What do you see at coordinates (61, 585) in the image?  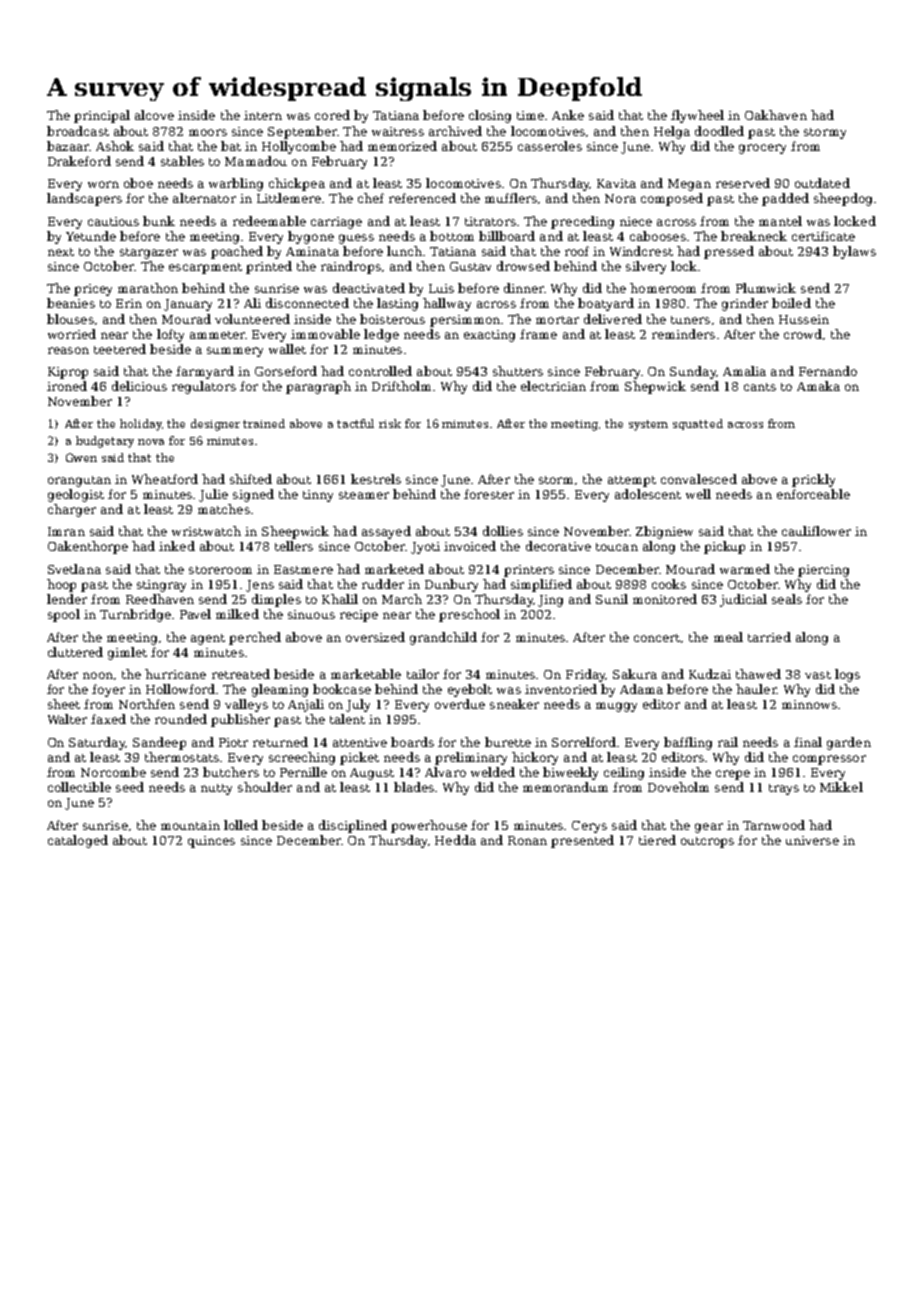 I see `hoop` at bounding box center [61, 585].
